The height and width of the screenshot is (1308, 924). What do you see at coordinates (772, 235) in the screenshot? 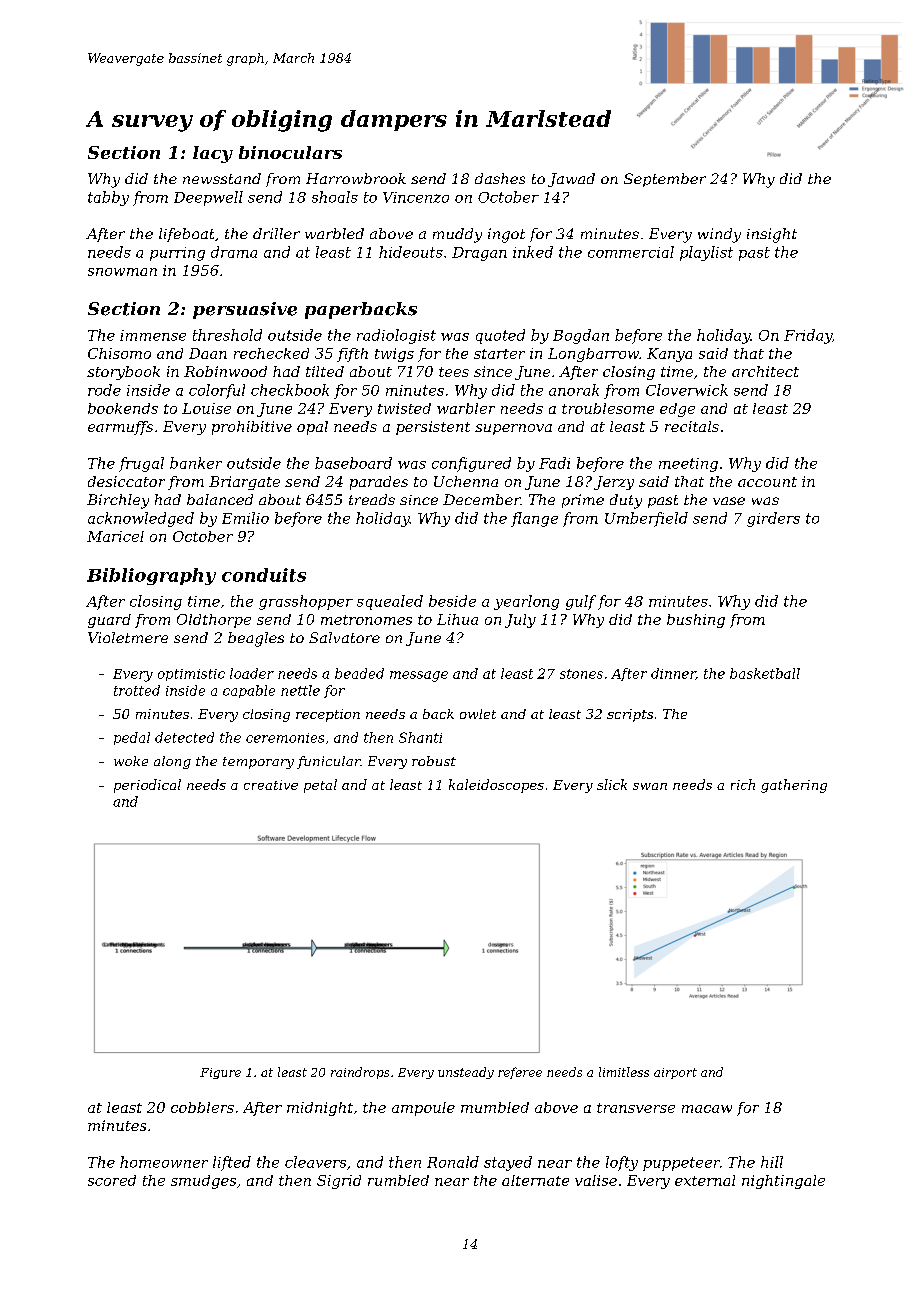
I see `insight` at bounding box center [772, 235].
